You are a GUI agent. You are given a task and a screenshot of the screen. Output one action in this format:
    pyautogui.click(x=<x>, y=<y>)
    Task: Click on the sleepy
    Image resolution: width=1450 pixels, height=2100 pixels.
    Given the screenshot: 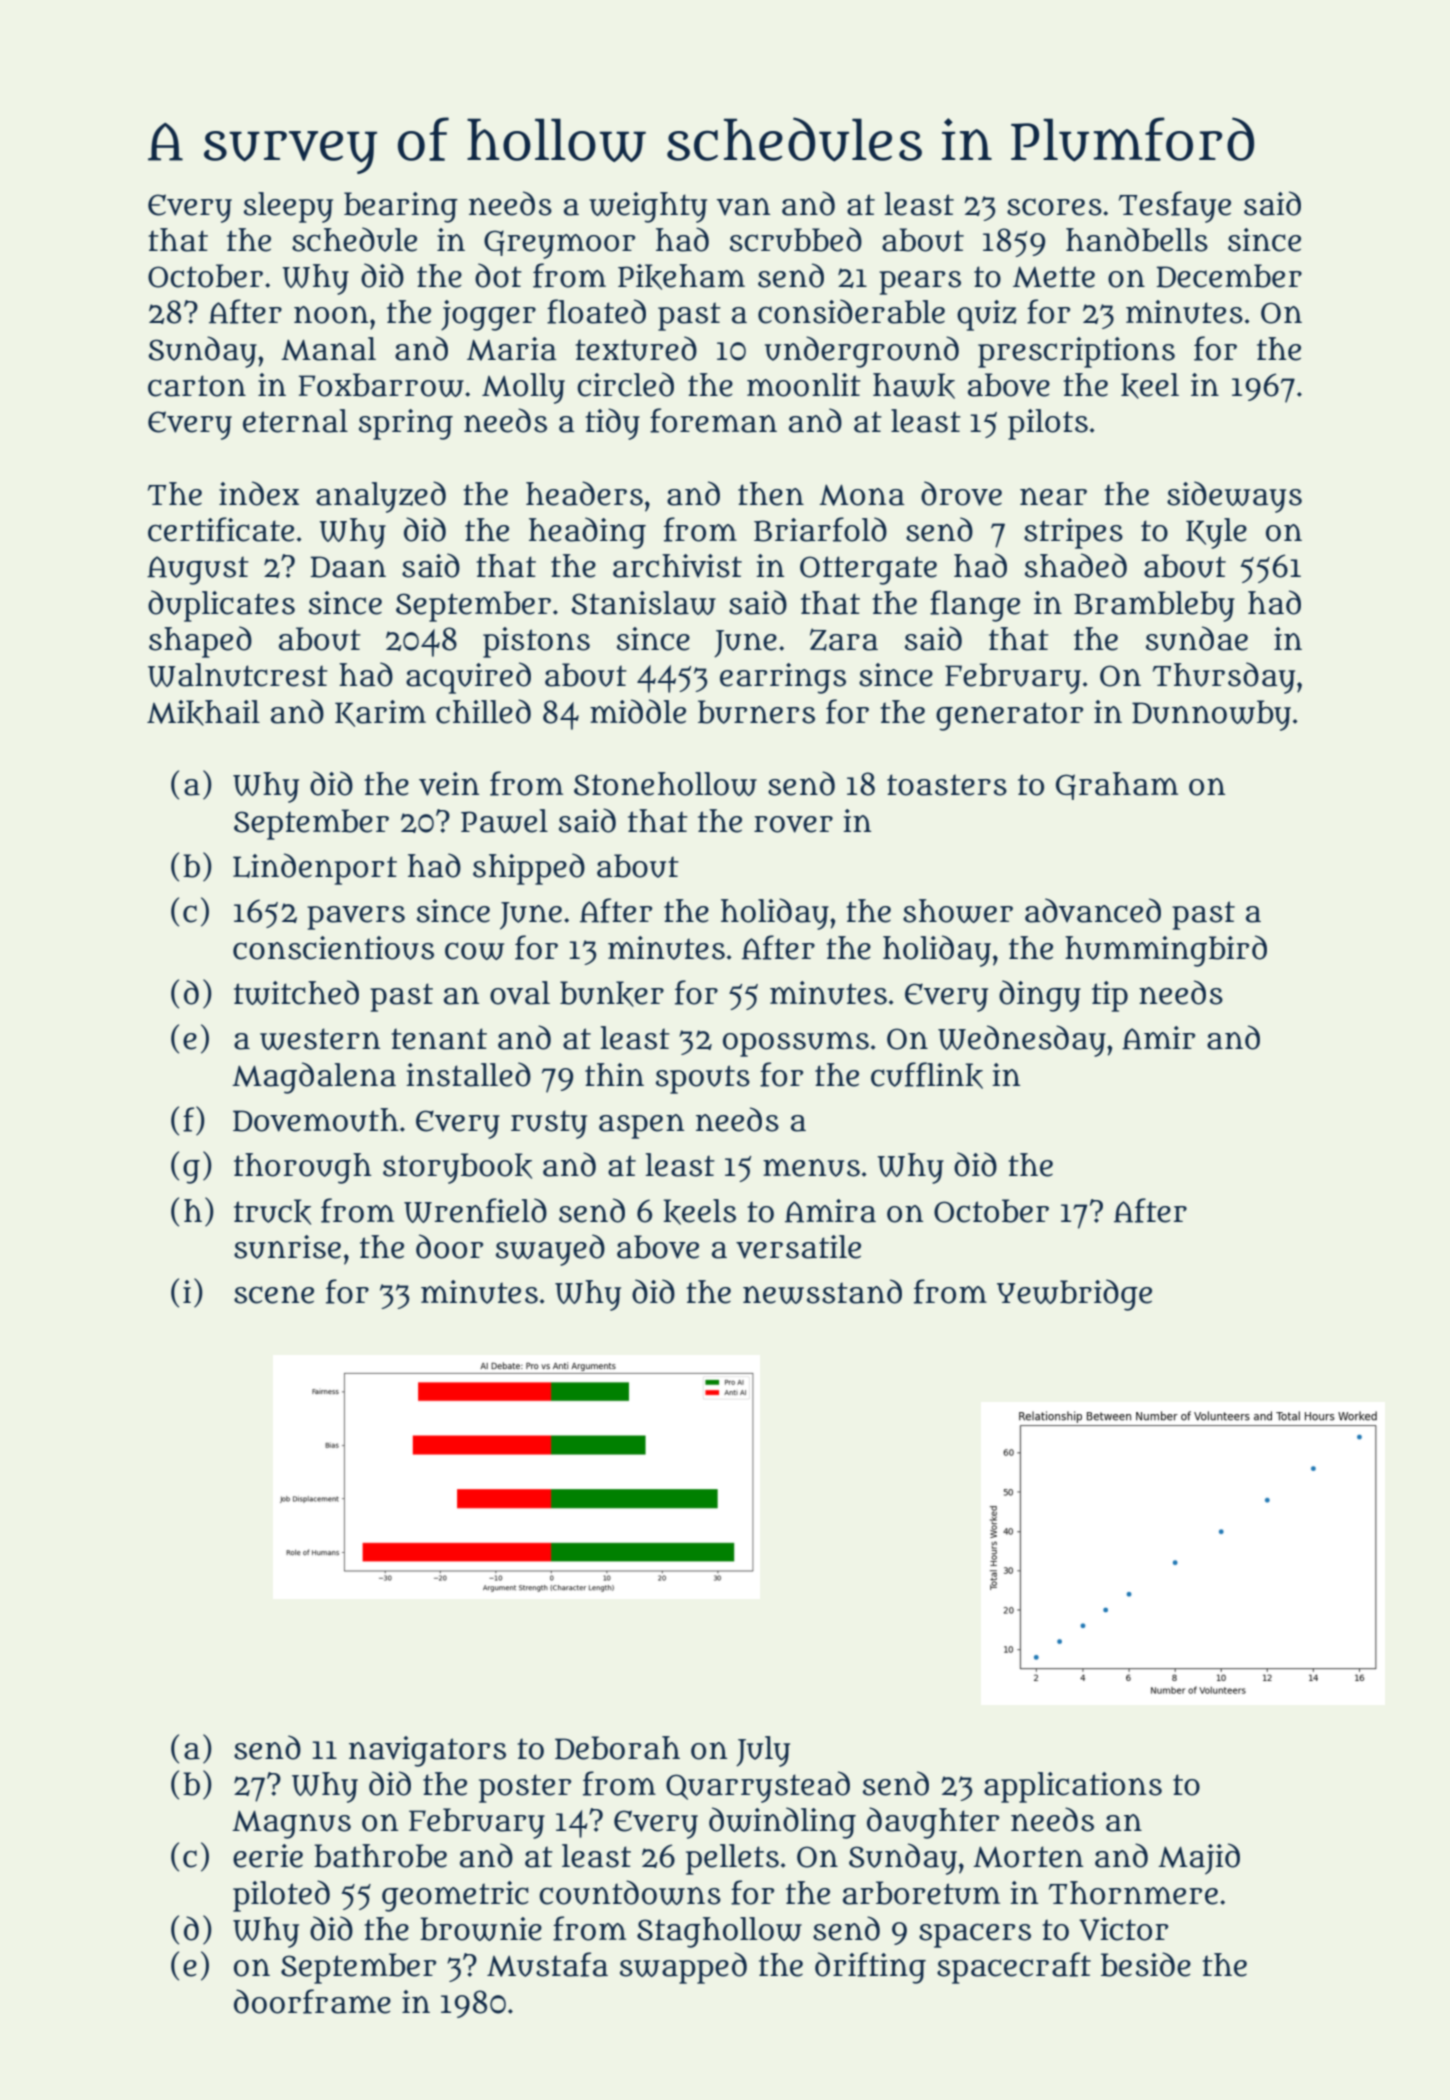 What is the action you would take?
    pyautogui.click(x=288, y=207)
